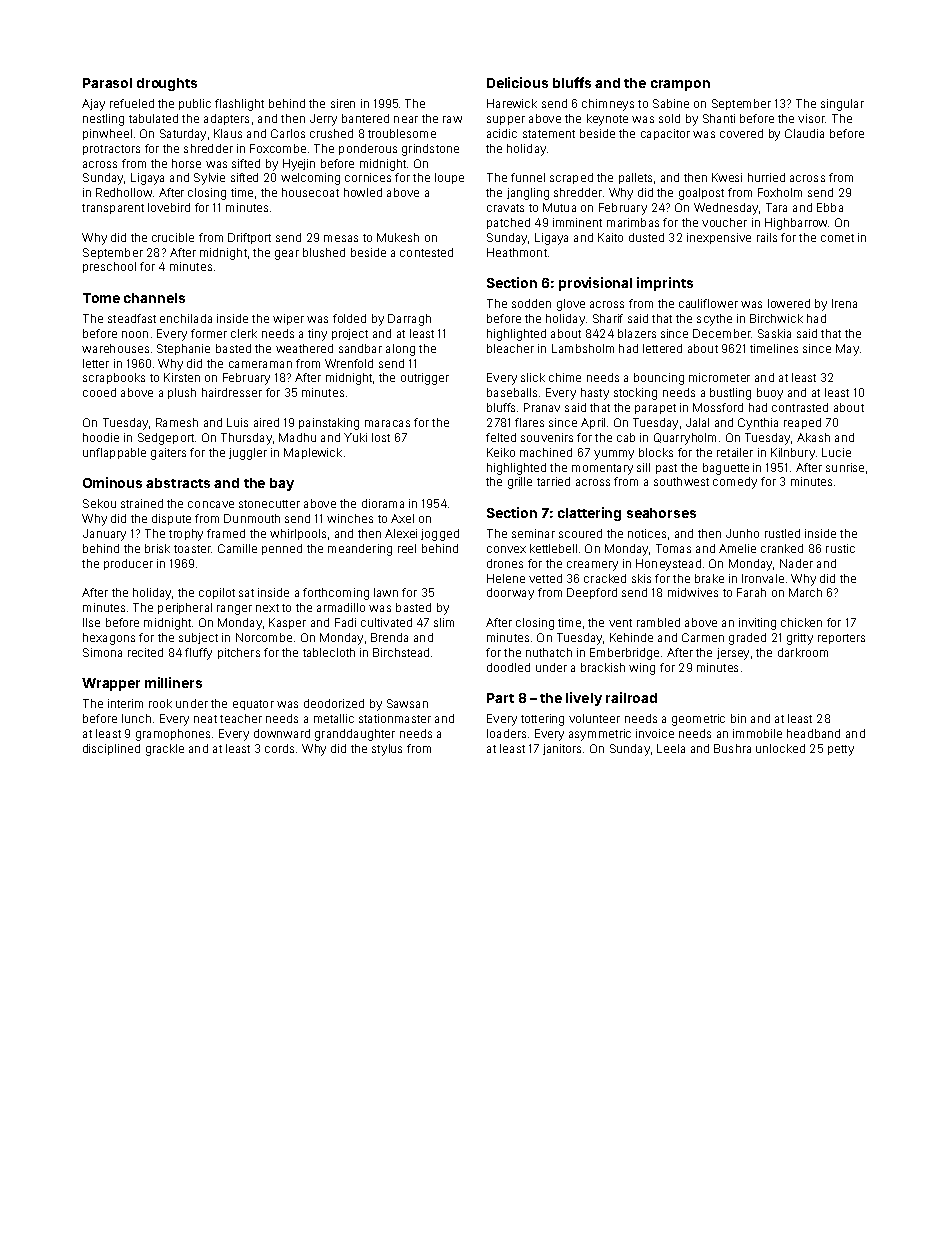 This screenshot has width=952, height=1233. What do you see at coordinates (288, 319) in the screenshot?
I see `wiper` at bounding box center [288, 319].
